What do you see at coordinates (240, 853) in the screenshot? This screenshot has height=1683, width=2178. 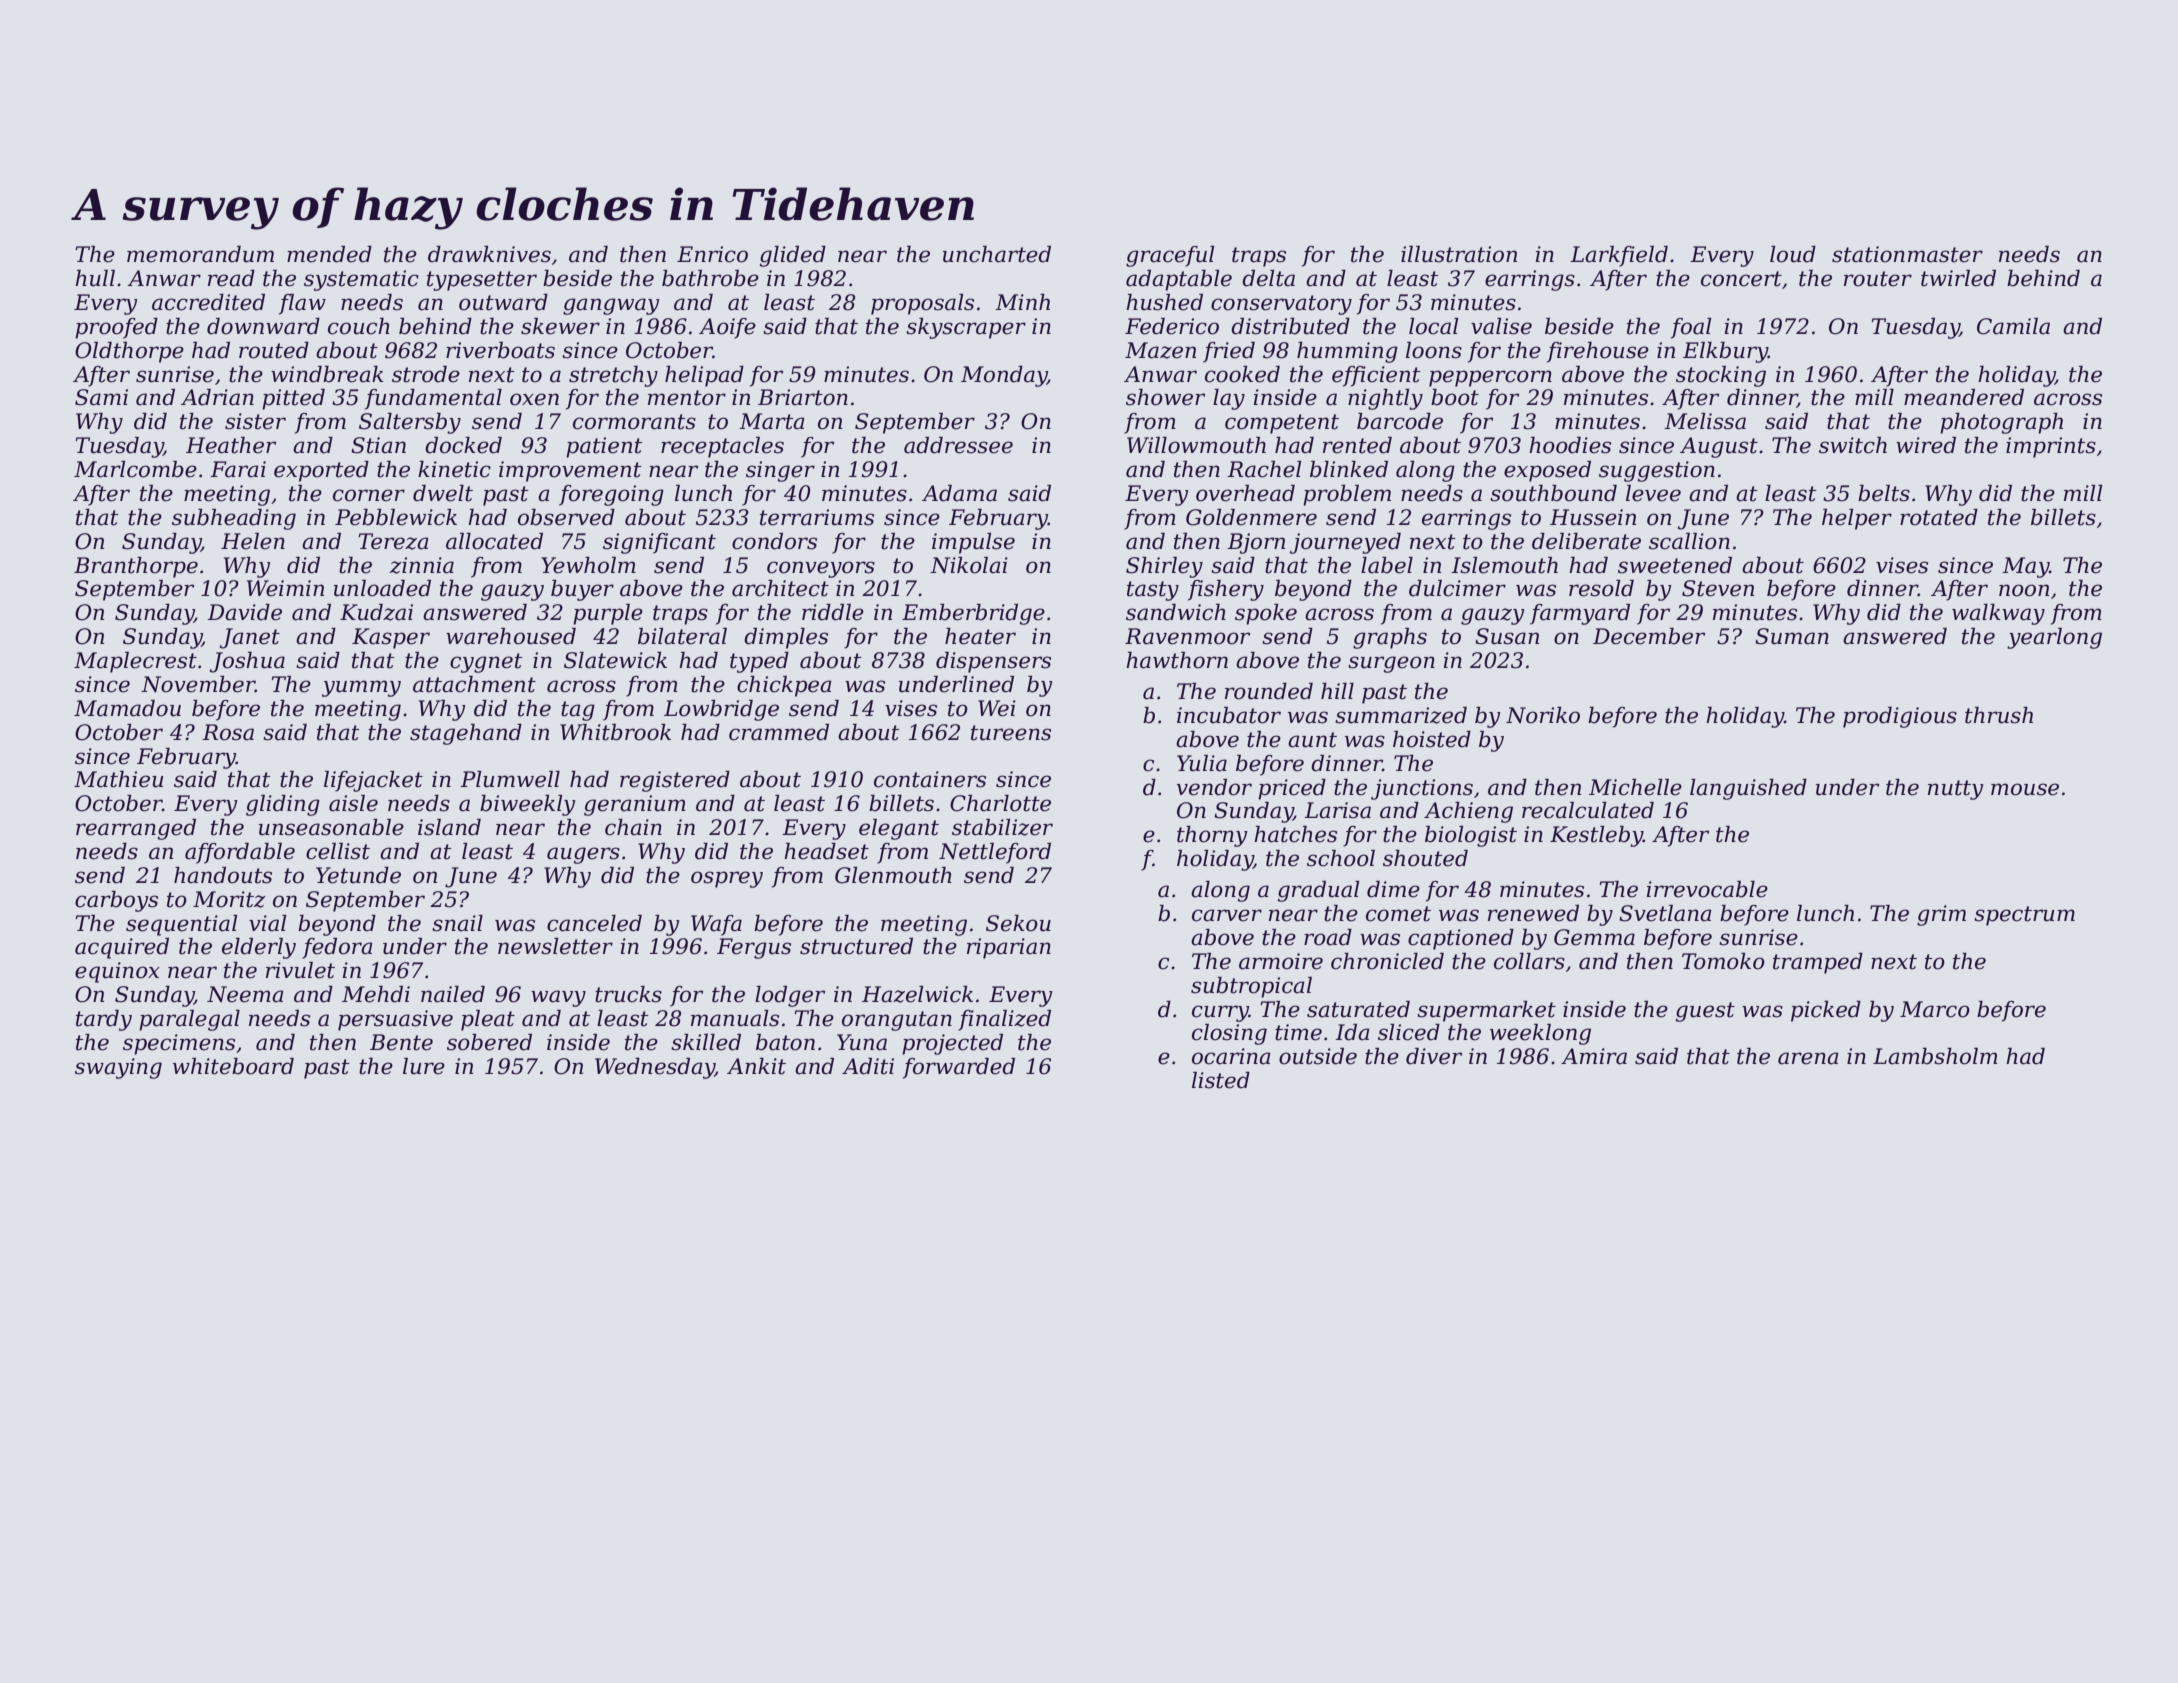 I see `affordable` at bounding box center [240, 853].
